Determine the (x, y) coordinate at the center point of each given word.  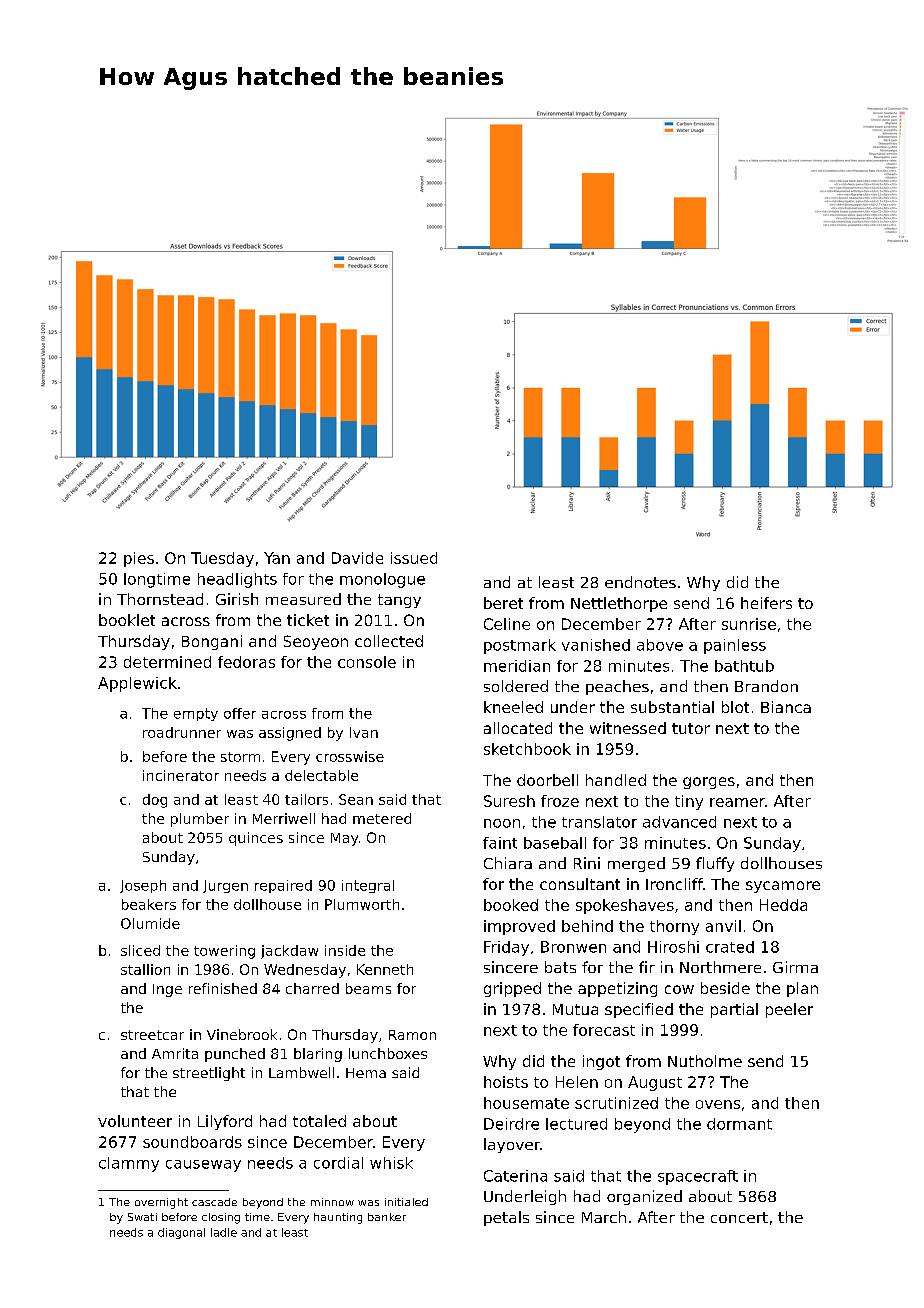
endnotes (640, 582)
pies (139, 559)
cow (679, 989)
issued (414, 558)
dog (155, 801)
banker (387, 1217)
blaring (318, 1055)
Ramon (412, 1035)
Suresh (509, 801)
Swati (142, 1217)
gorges (709, 783)
